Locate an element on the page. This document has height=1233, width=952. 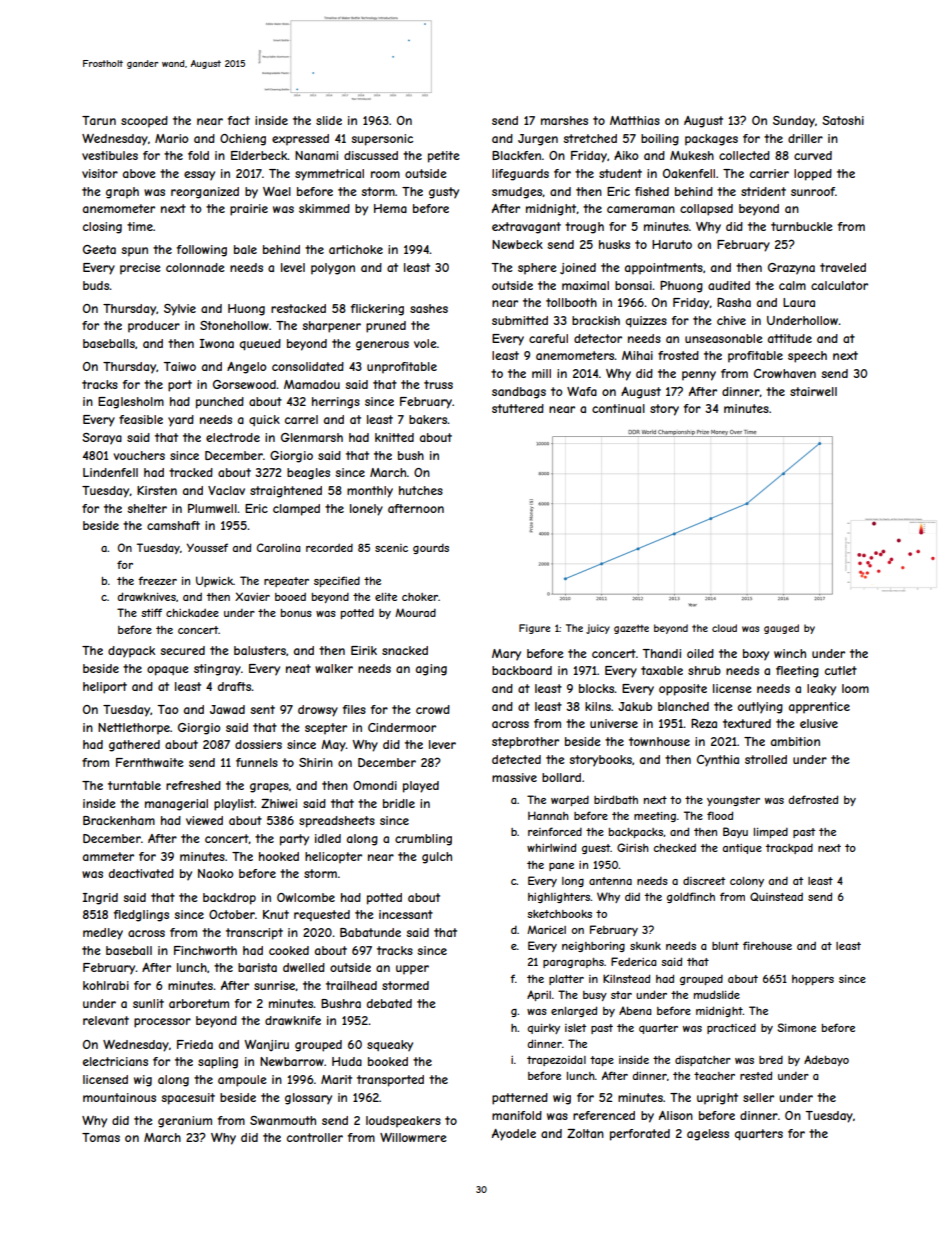
Tomas is located at coordinates (101, 1137).
